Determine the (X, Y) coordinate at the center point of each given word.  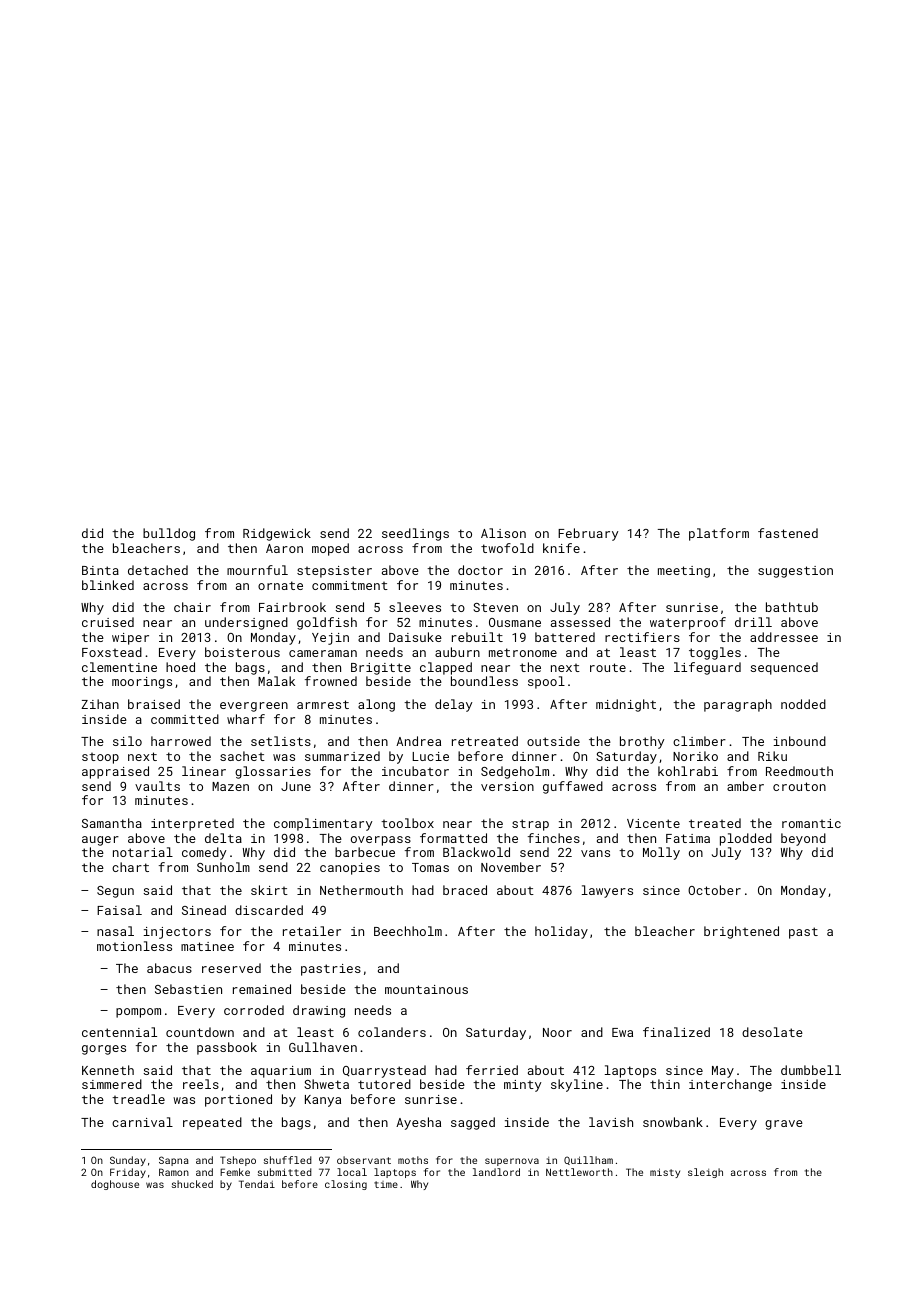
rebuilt (477, 637)
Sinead (204, 910)
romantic (811, 823)
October (714, 890)
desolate (772, 1032)
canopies (350, 869)
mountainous (426, 989)
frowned (331, 681)
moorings (142, 683)
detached (158, 570)
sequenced (784, 668)
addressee (784, 637)
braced (465, 890)
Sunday (128, 1161)
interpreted (192, 824)
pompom (138, 1013)
